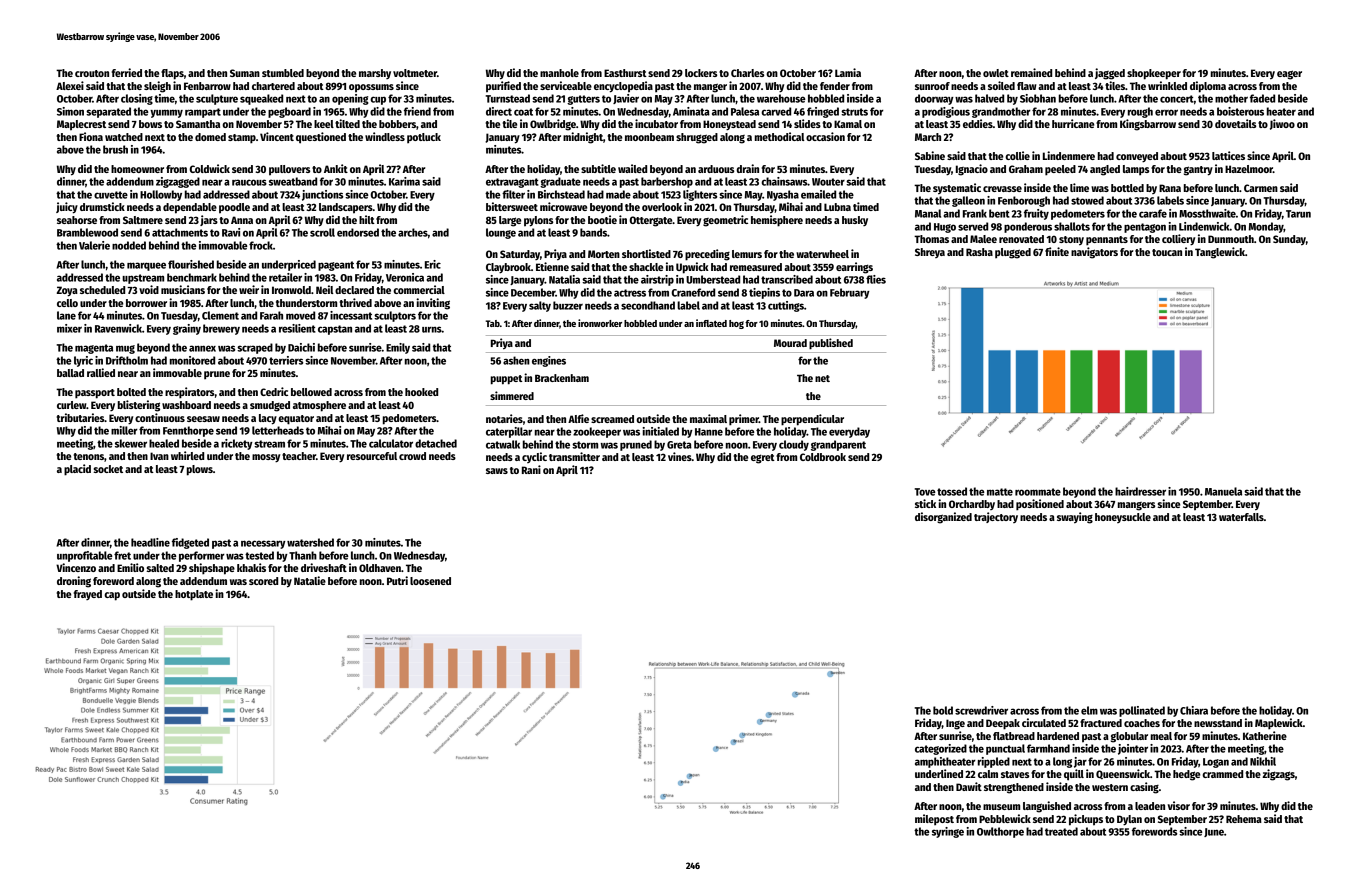 This screenshot has height=887, width=1372. What do you see at coordinates (1105, 170) in the screenshot?
I see `angled` at bounding box center [1105, 170].
